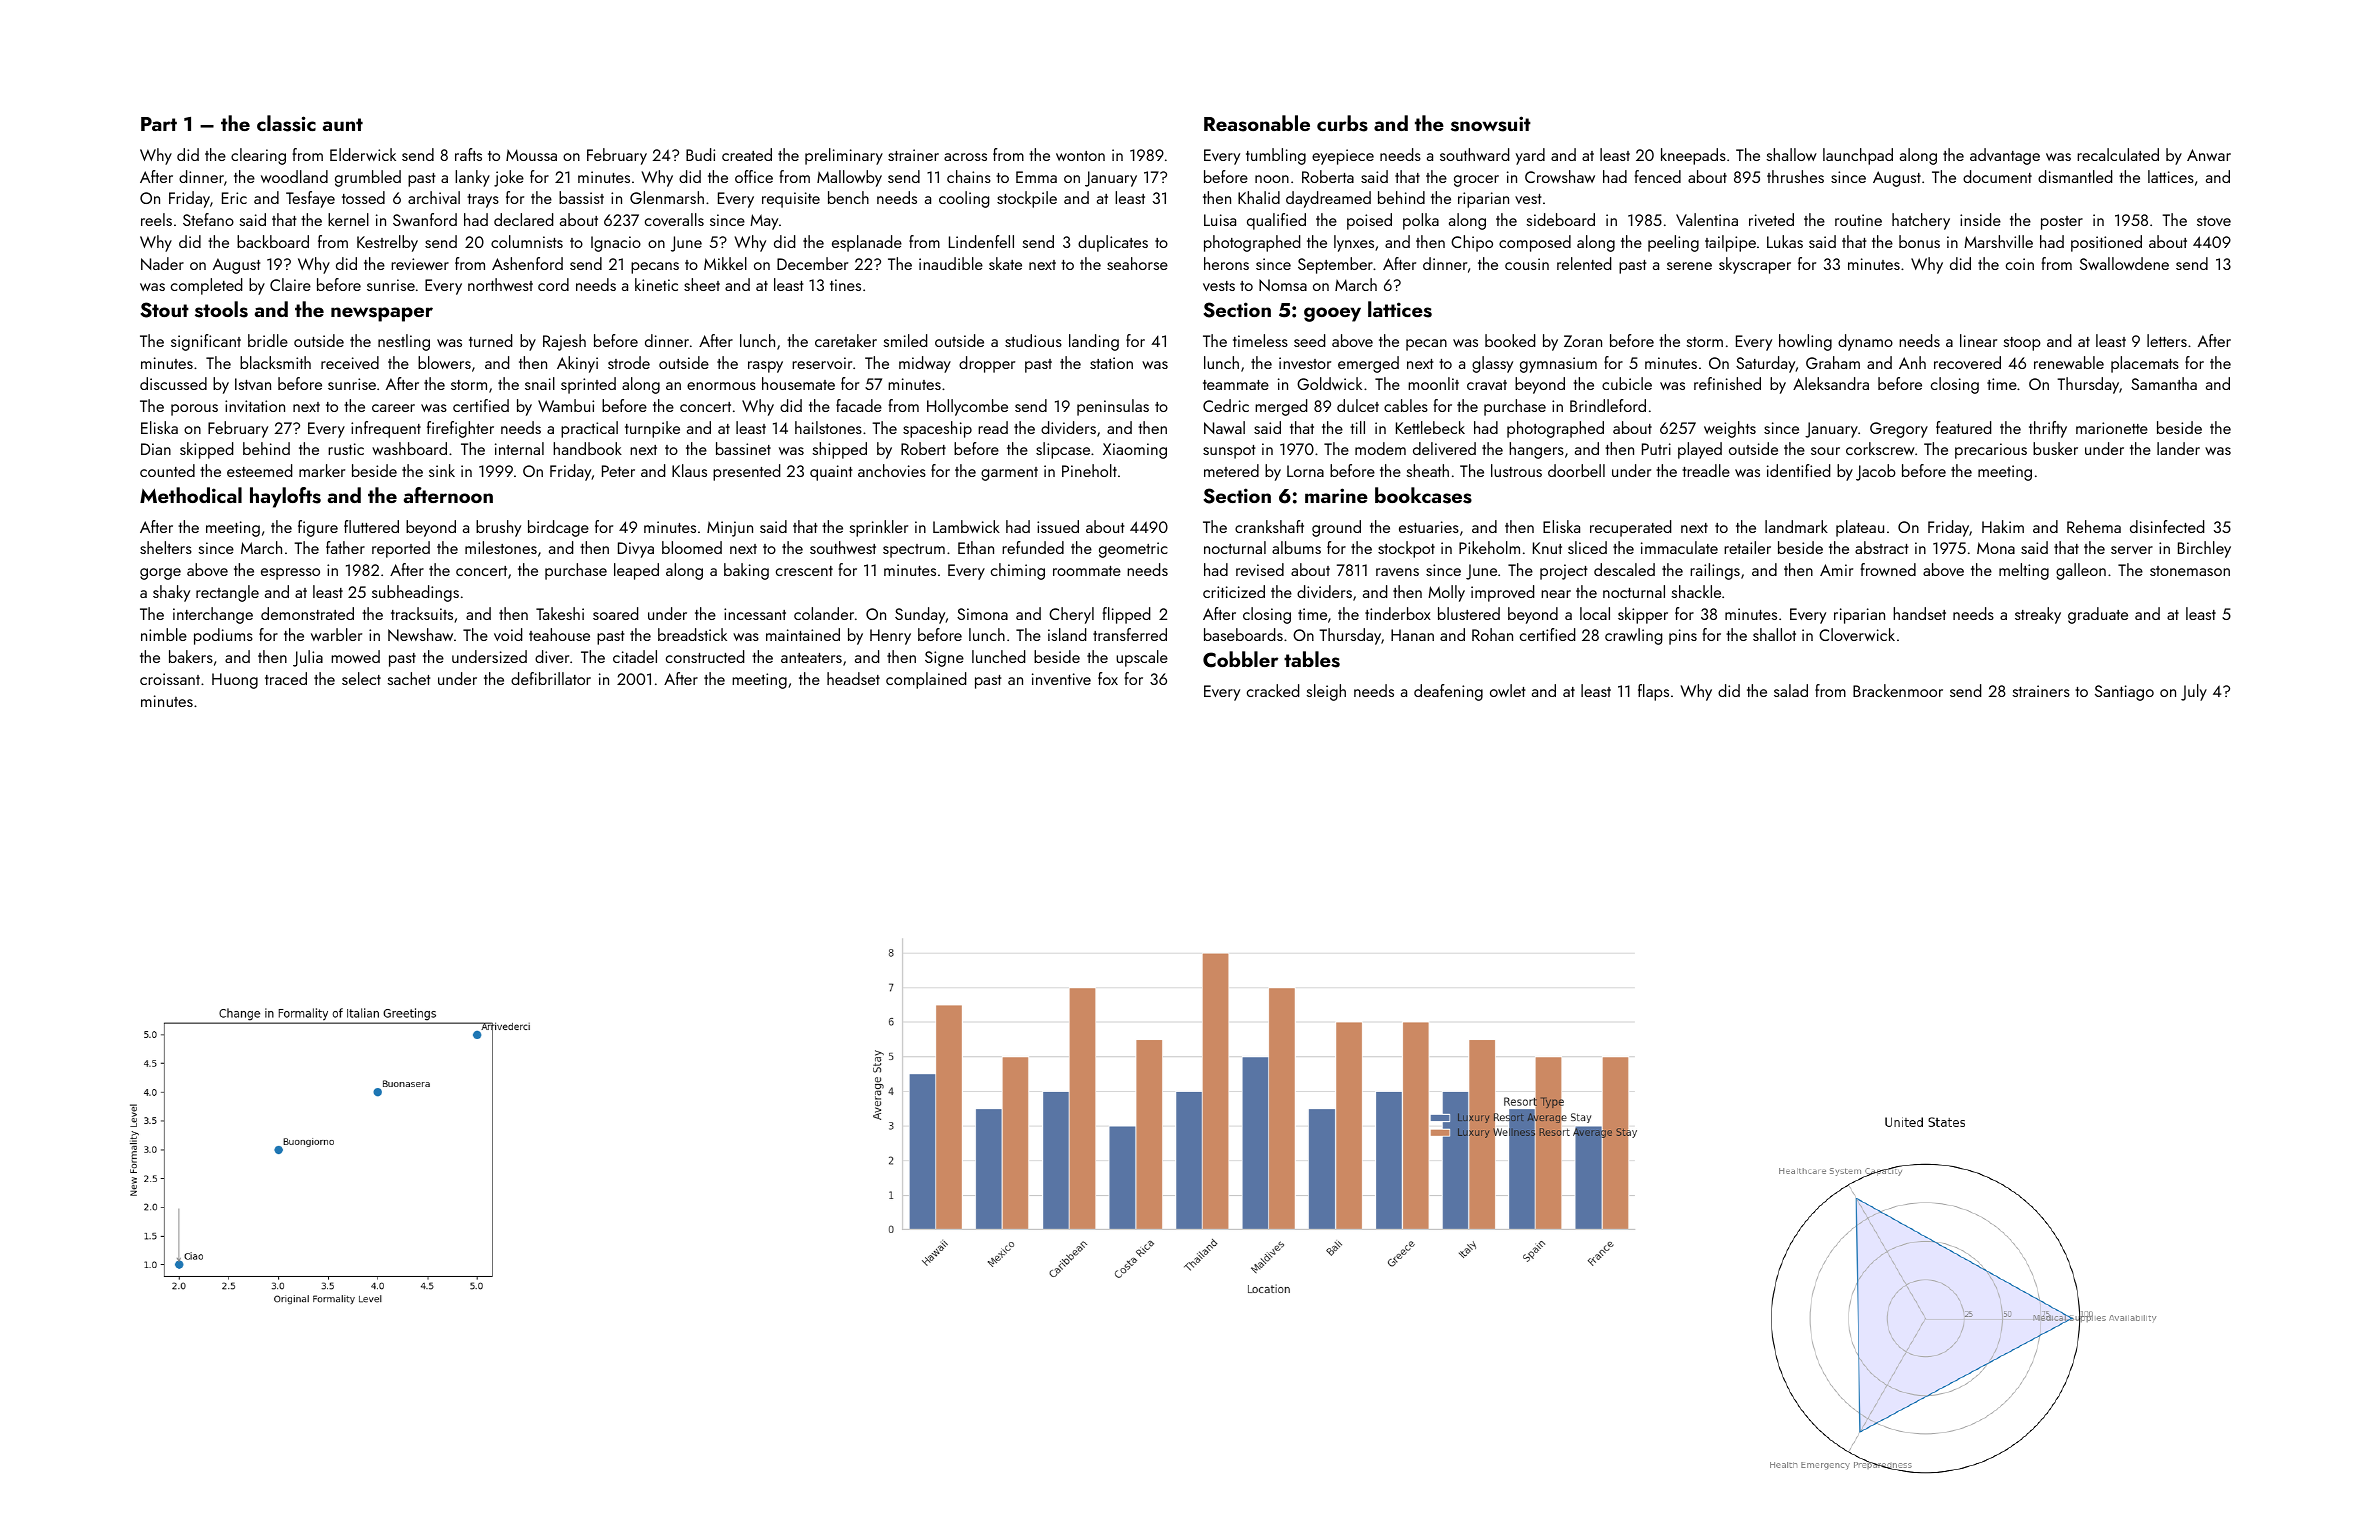  Describe the element at coordinates (368, 178) in the image. I see `grumbled` at that location.
